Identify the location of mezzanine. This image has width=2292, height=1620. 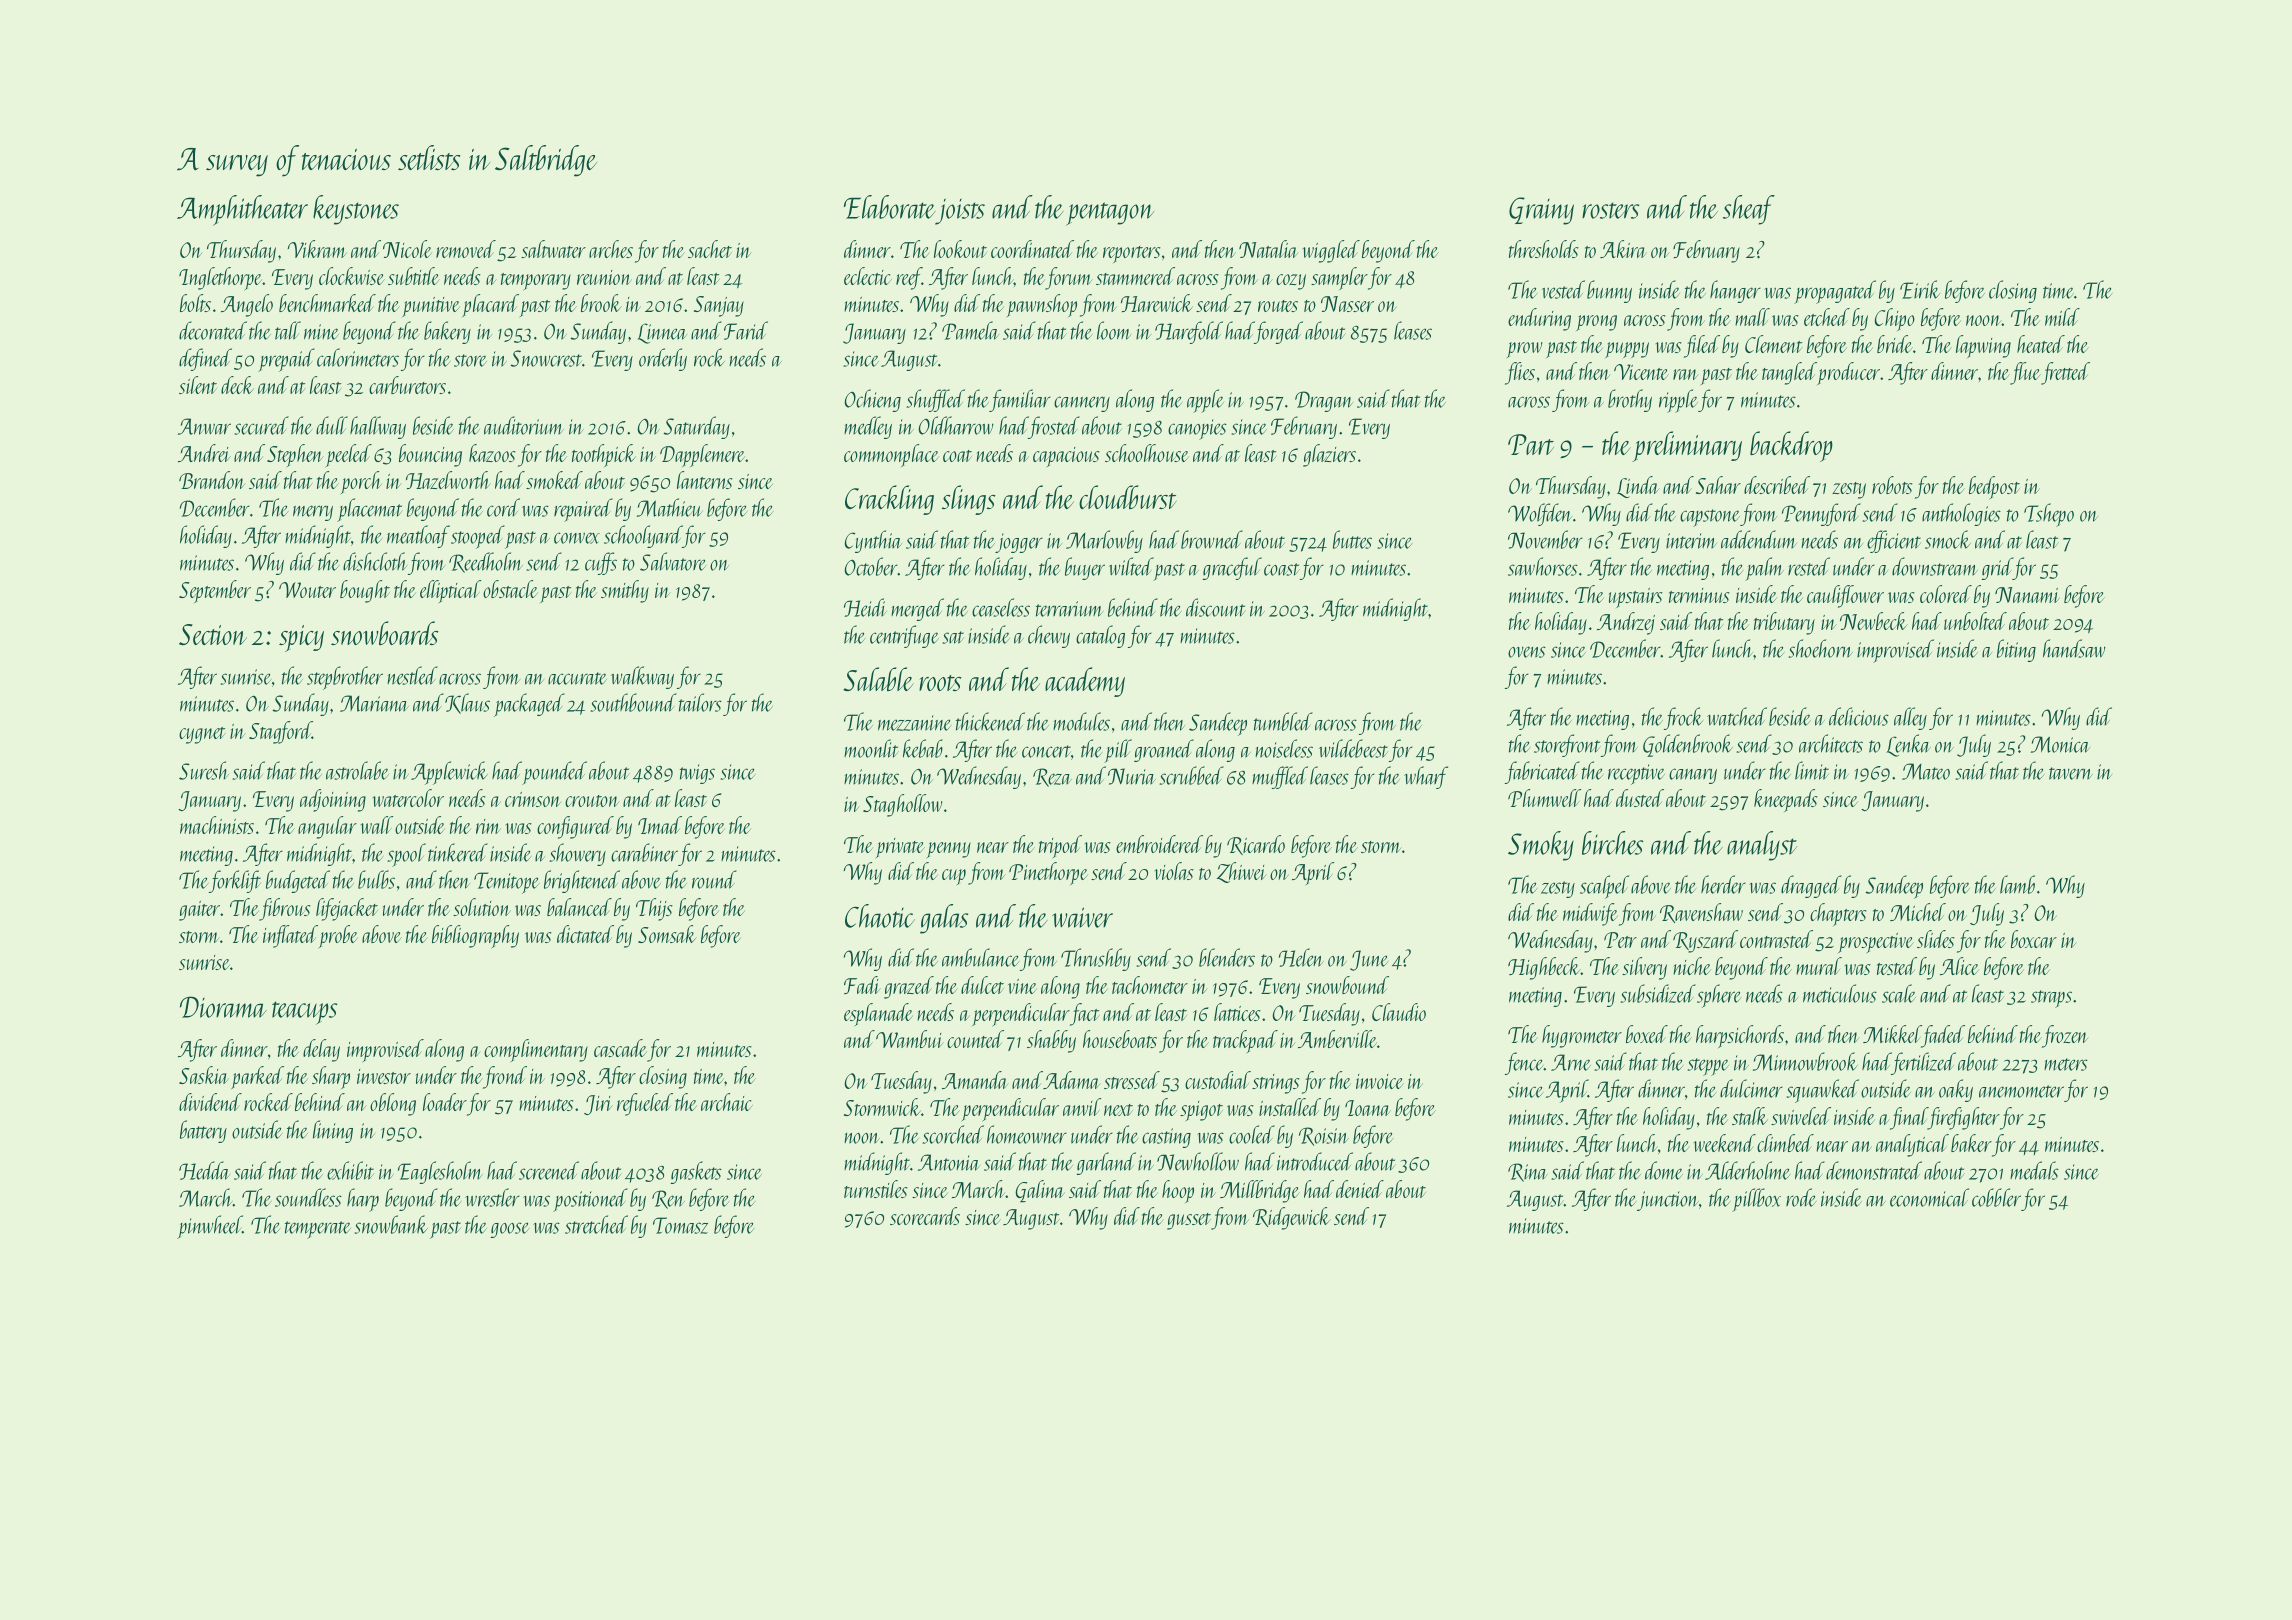
(914, 723).
